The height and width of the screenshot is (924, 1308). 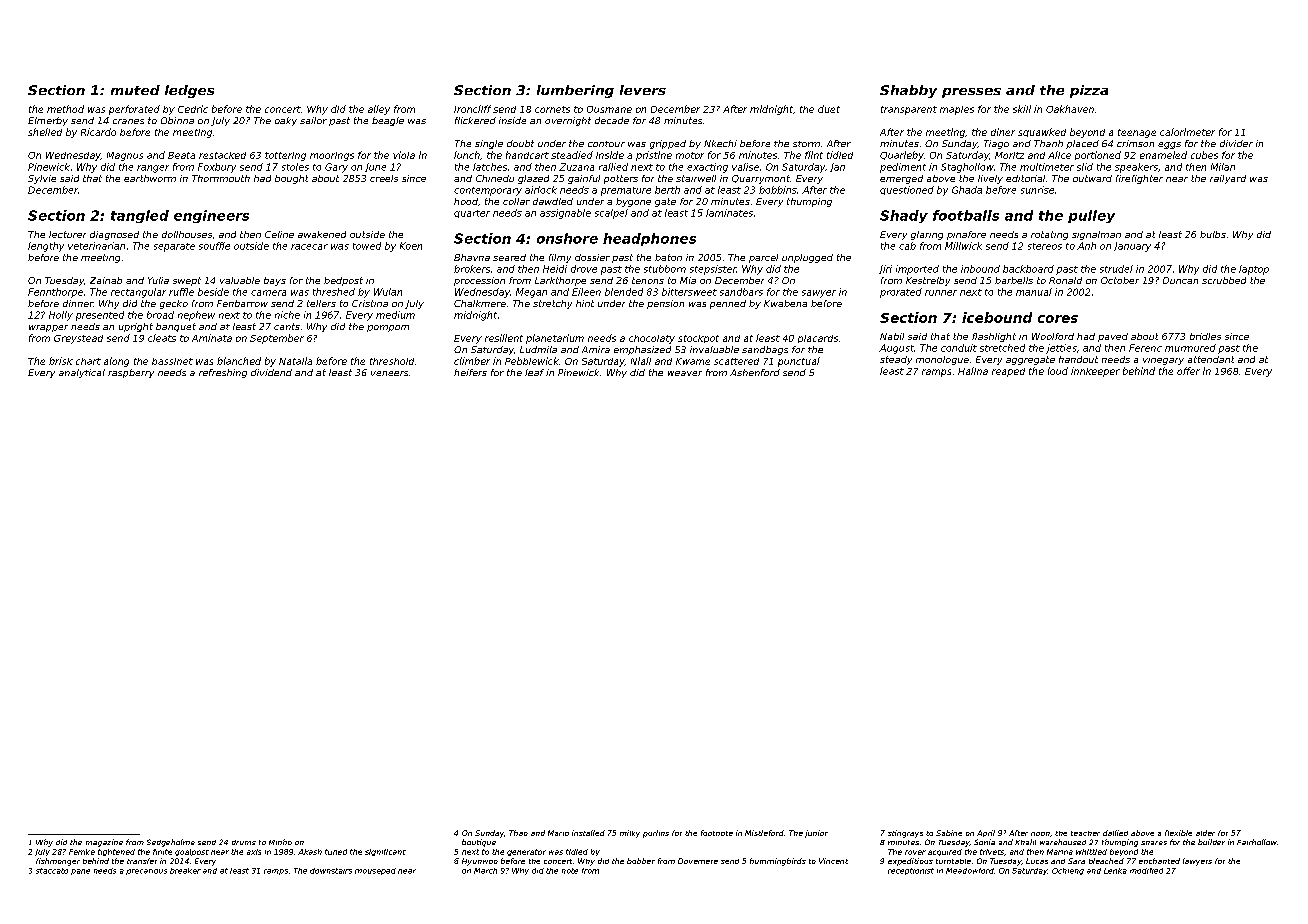 What do you see at coordinates (971, 93) in the screenshot?
I see `presses` at bounding box center [971, 93].
